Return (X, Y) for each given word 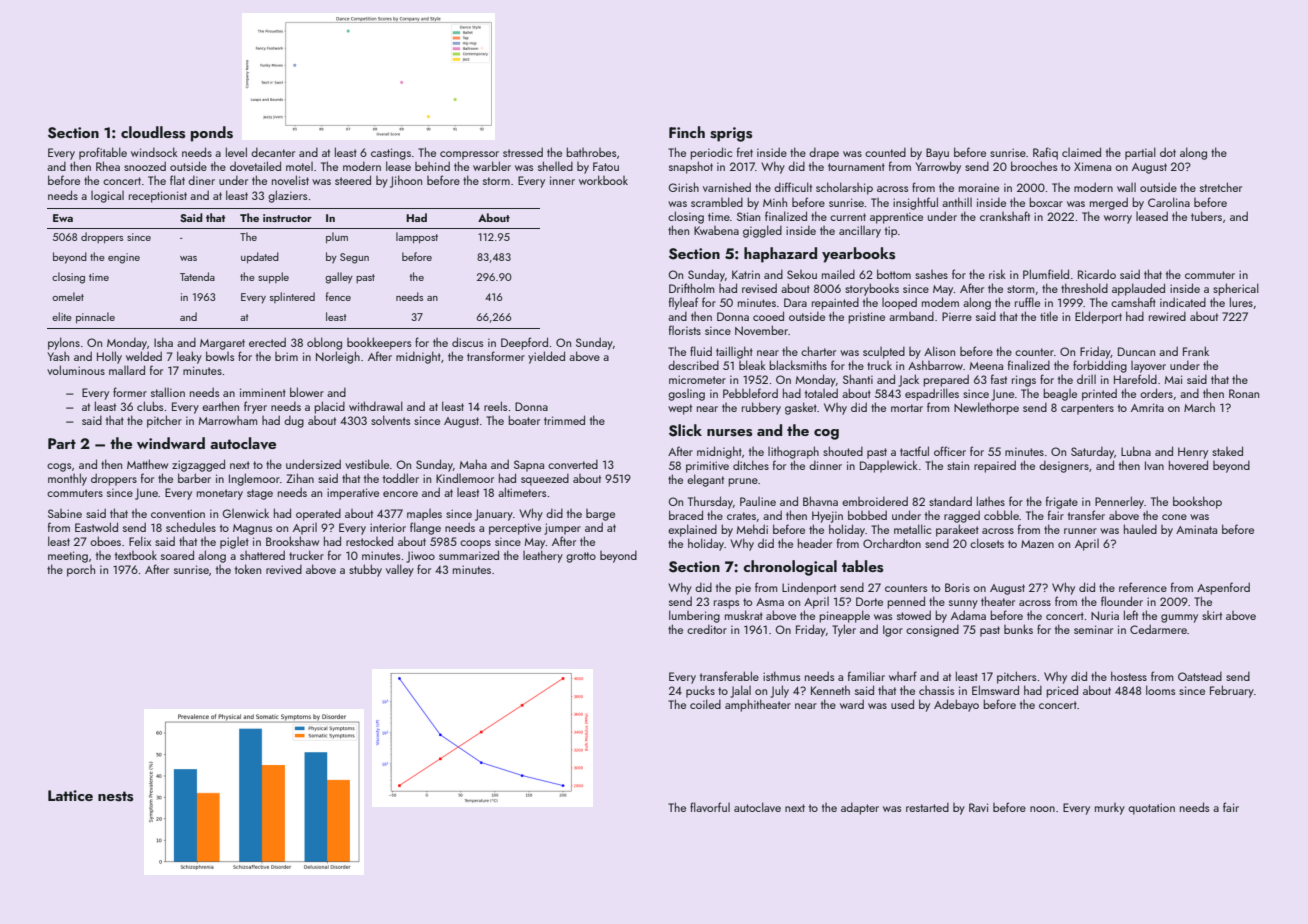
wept (680, 409)
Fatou (606, 166)
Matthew (147, 464)
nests (115, 796)
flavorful (710, 807)
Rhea (108, 166)
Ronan (1244, 393)
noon (1042, 809)
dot (1168, 152)
